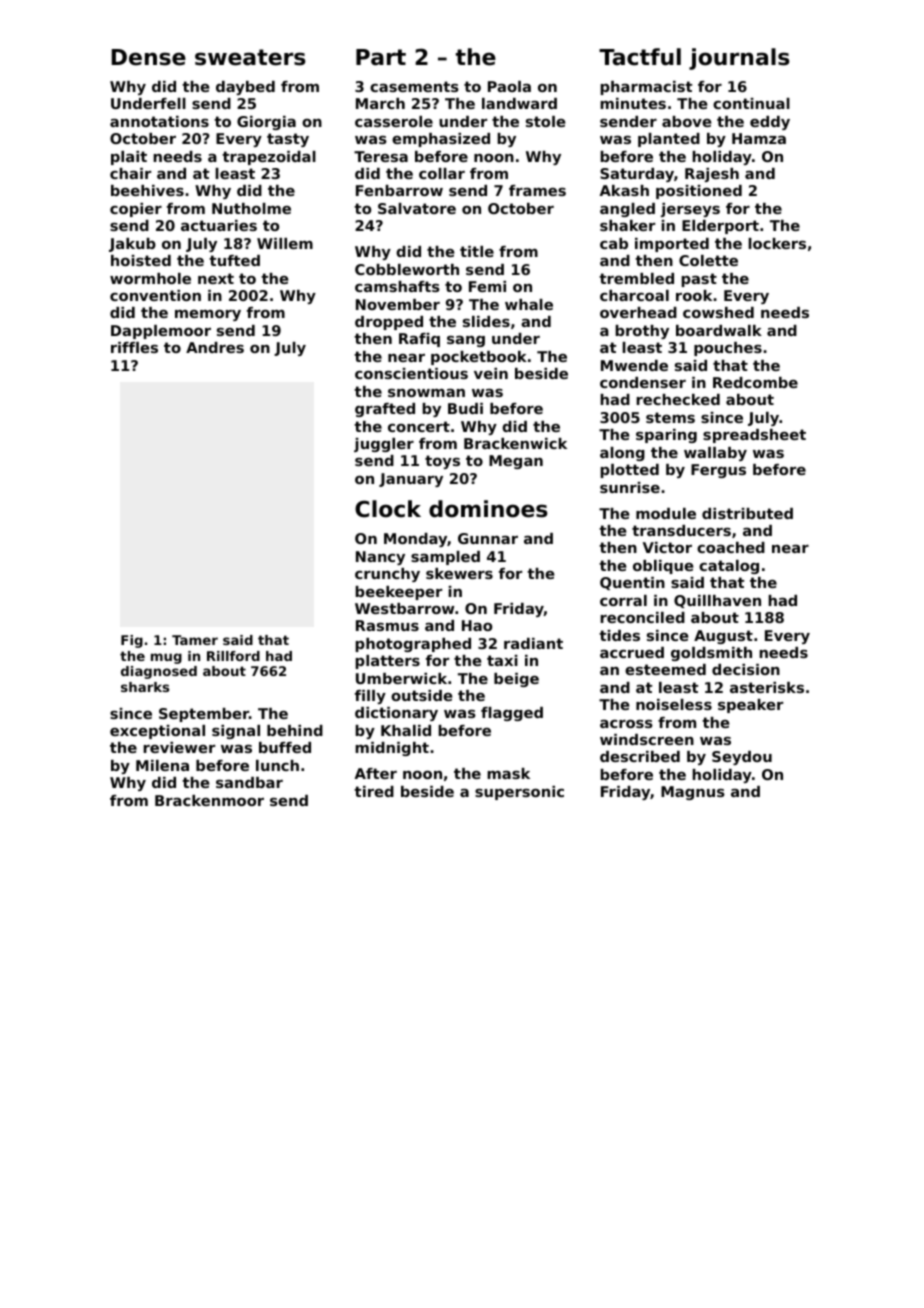 The width and height of the screenshot is (924, 1308). I want to click on Magnus, so click(693, 793).
